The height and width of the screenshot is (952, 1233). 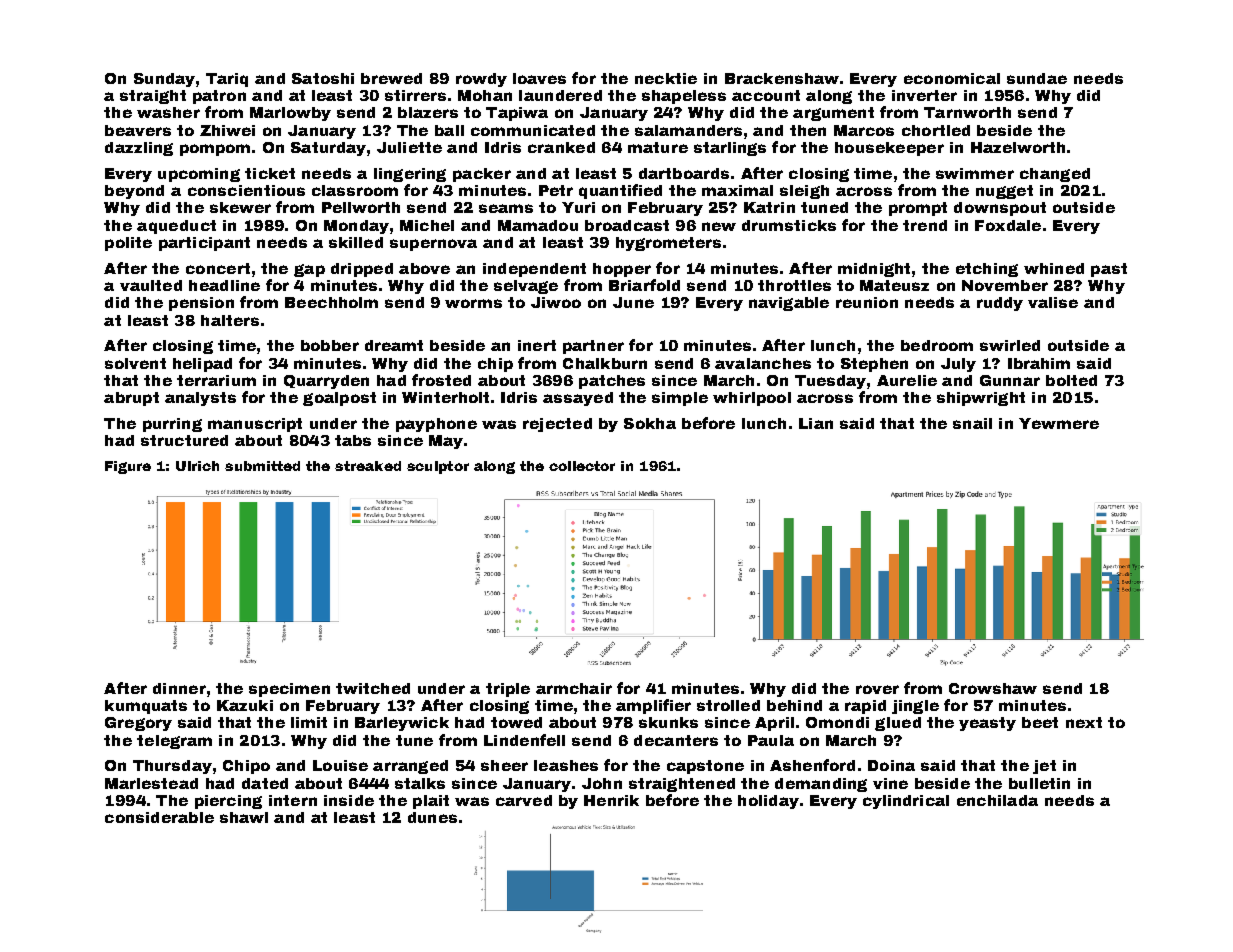 What do you see at coordinates (1018, 147) in the screenshot?
I see `Hazelworth` at bounding box center [1018, 147].
